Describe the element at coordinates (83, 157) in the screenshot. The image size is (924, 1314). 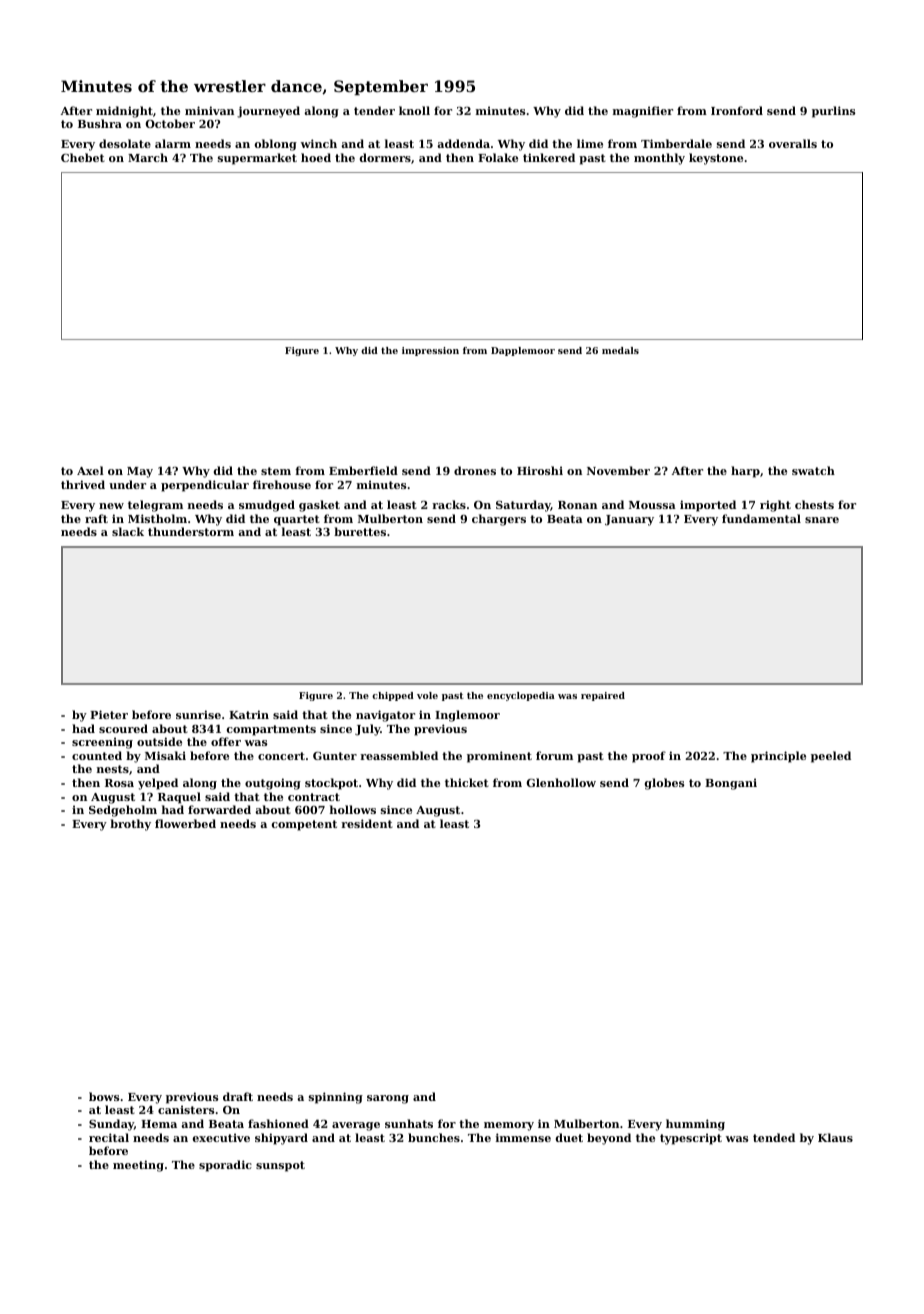
I see `Chebet` at that location.
